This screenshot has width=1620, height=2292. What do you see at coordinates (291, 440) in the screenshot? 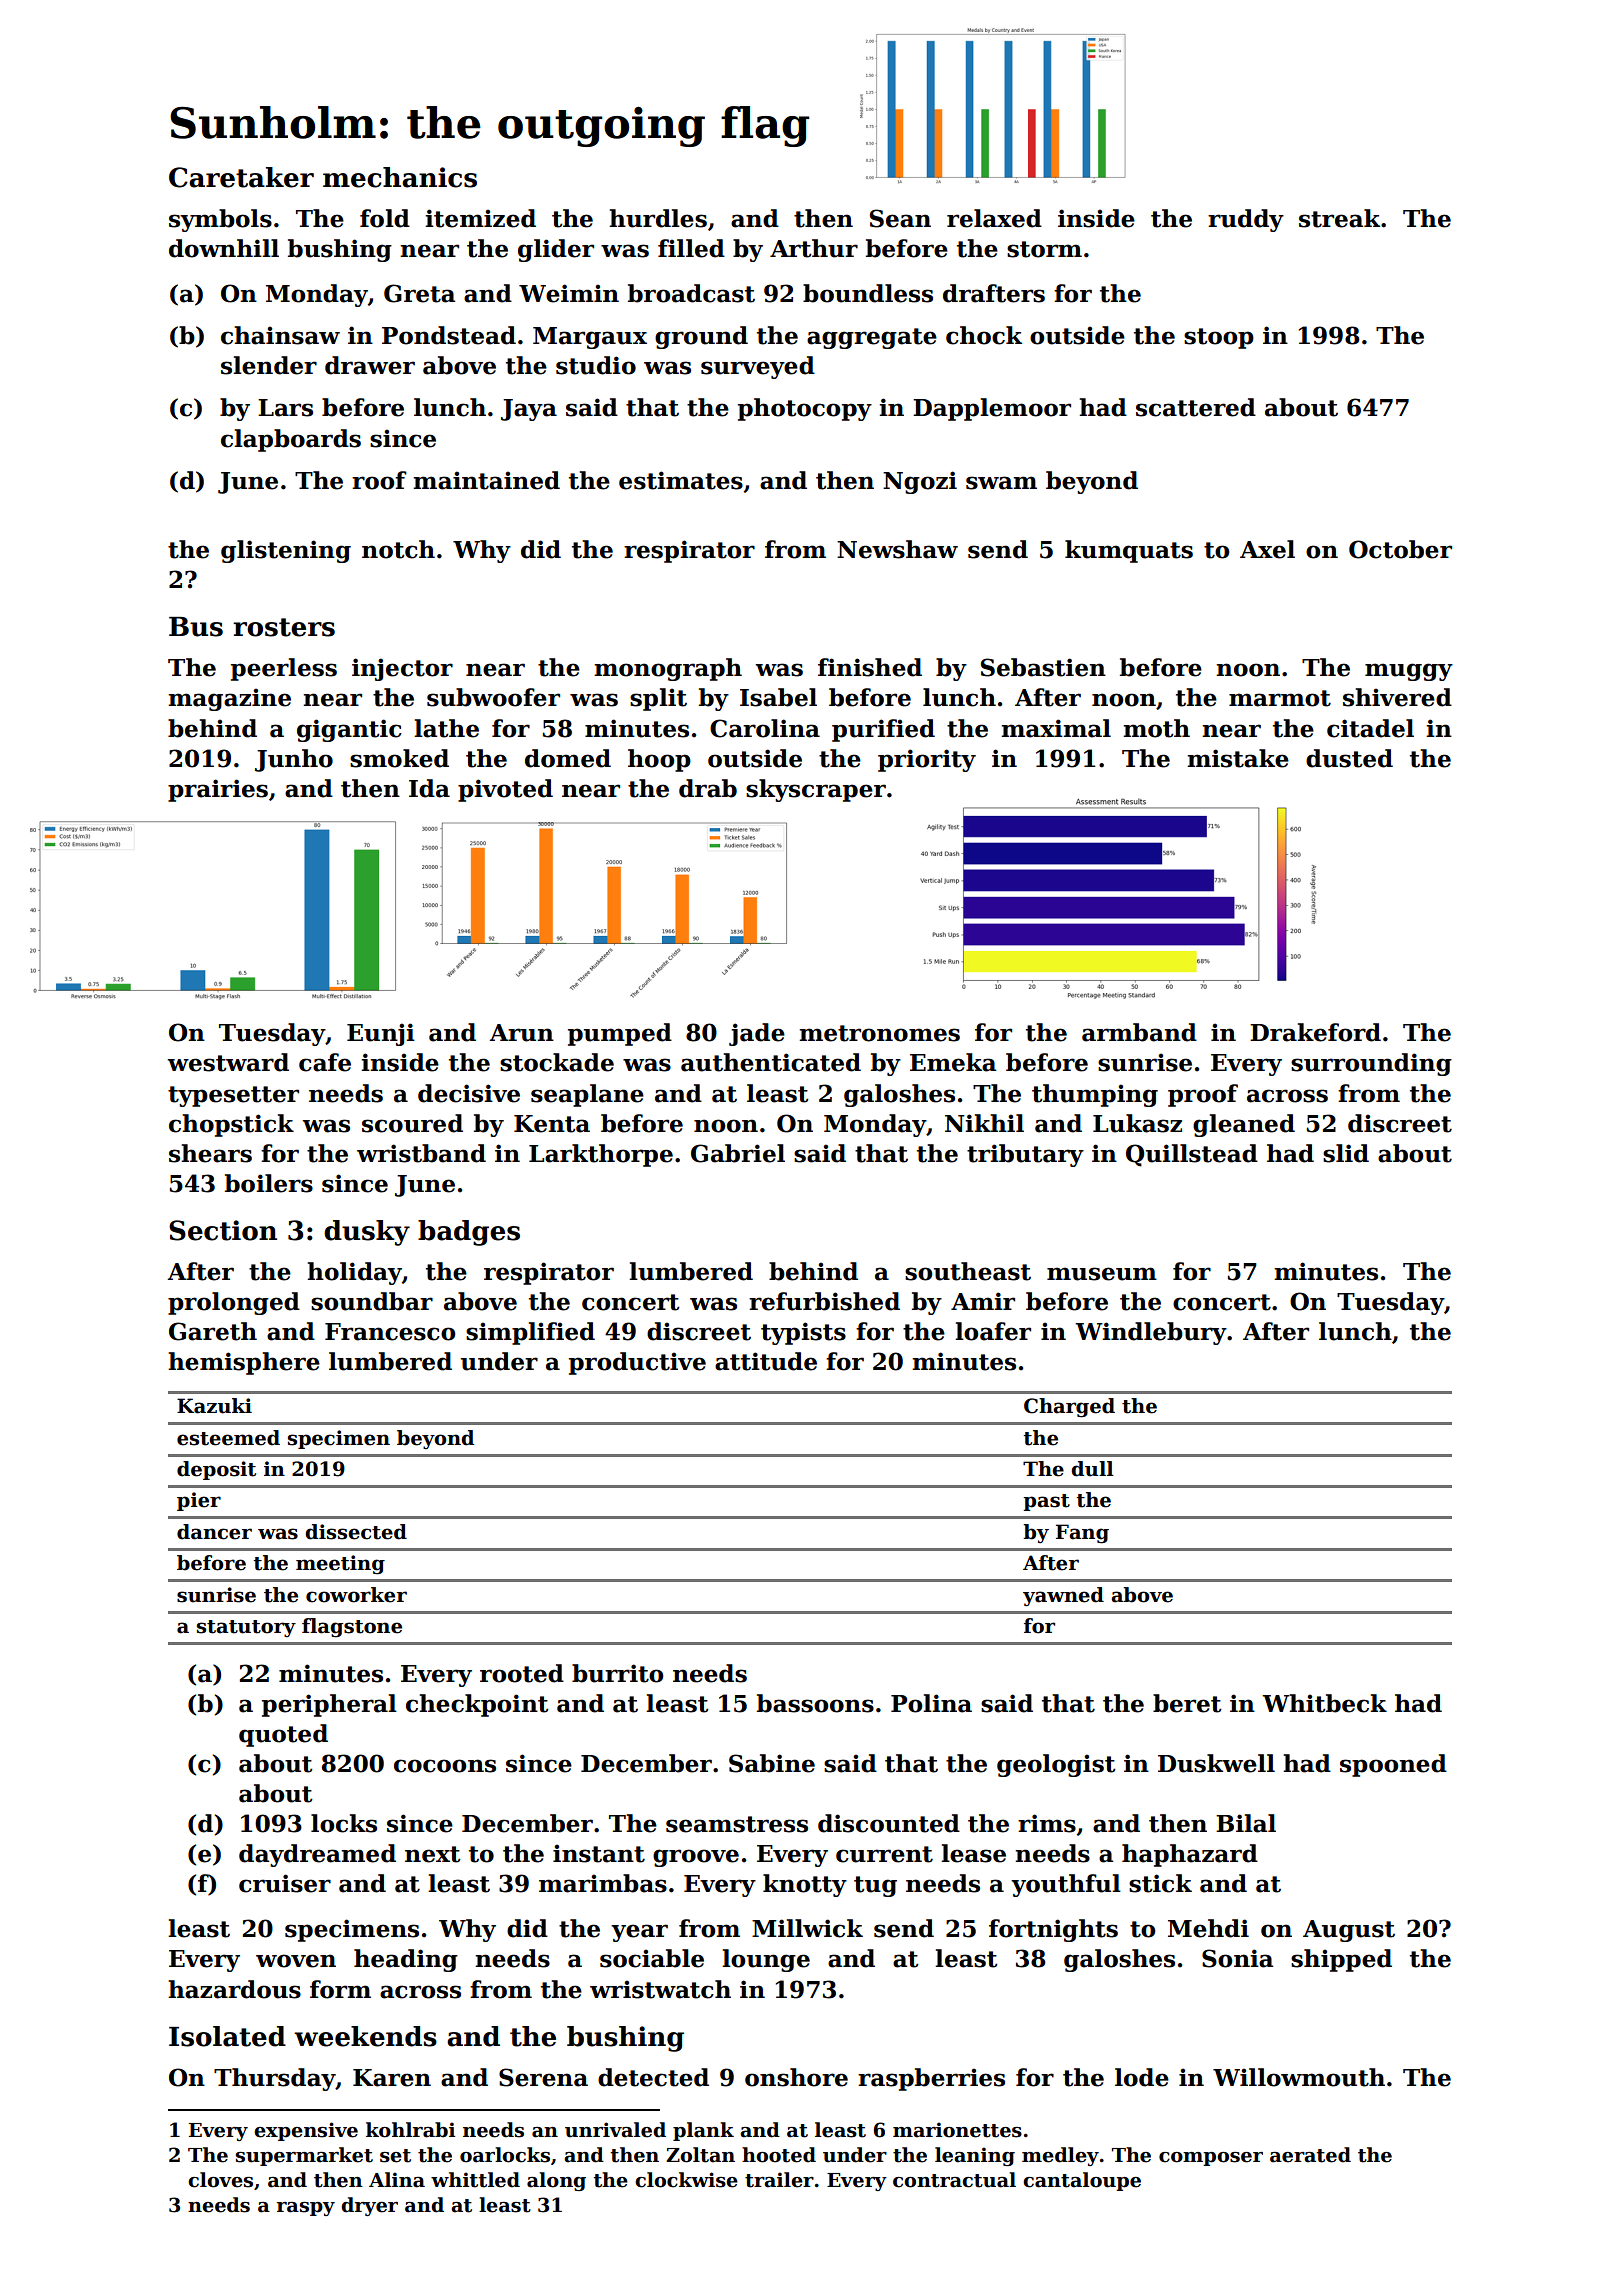
I see `clapboards` at bounding box center [291, 440].
